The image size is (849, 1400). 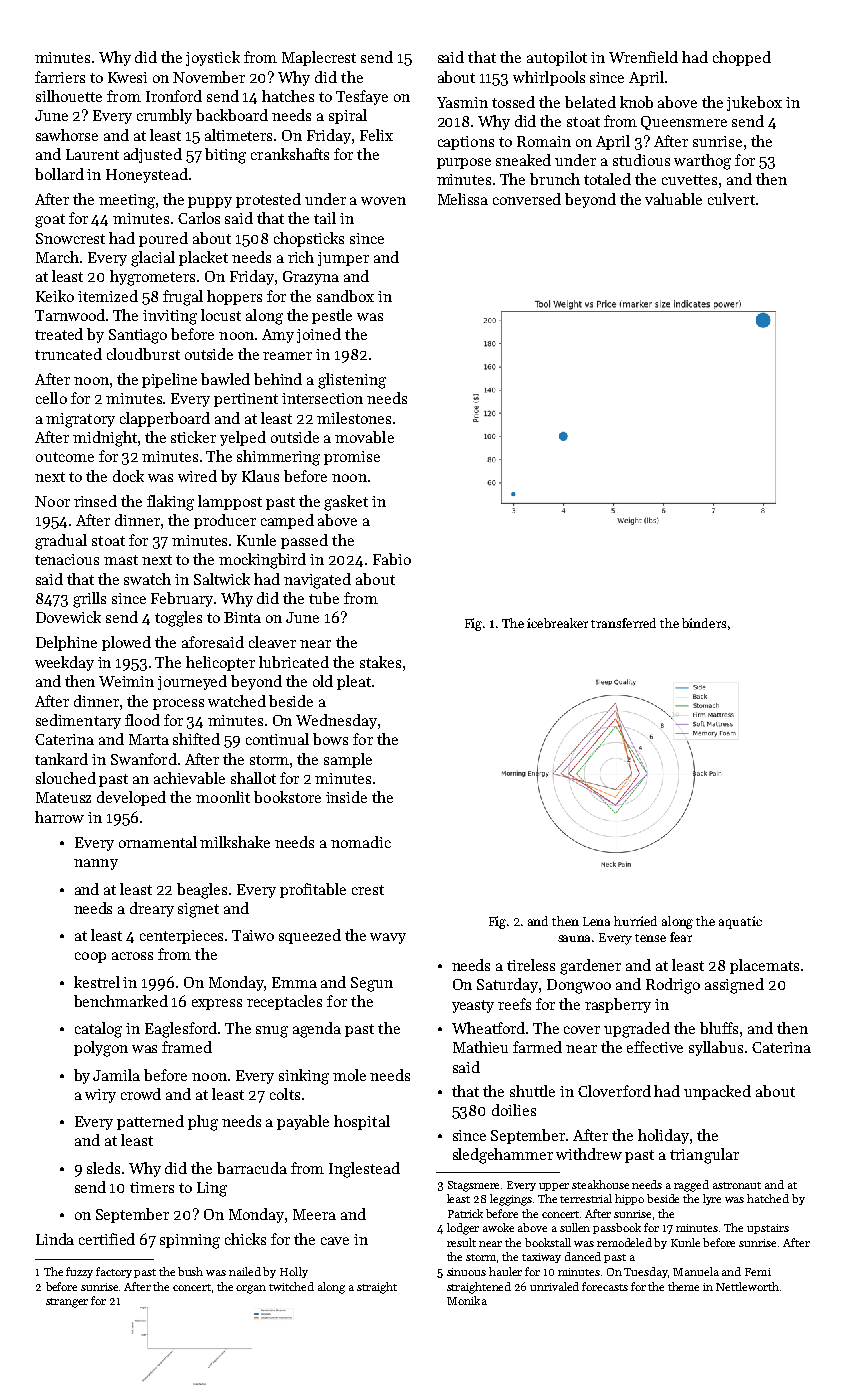 What do you see at coordinates (319, 335) in the screenshot?
I see `joined` at bounding box center [319, 335].
